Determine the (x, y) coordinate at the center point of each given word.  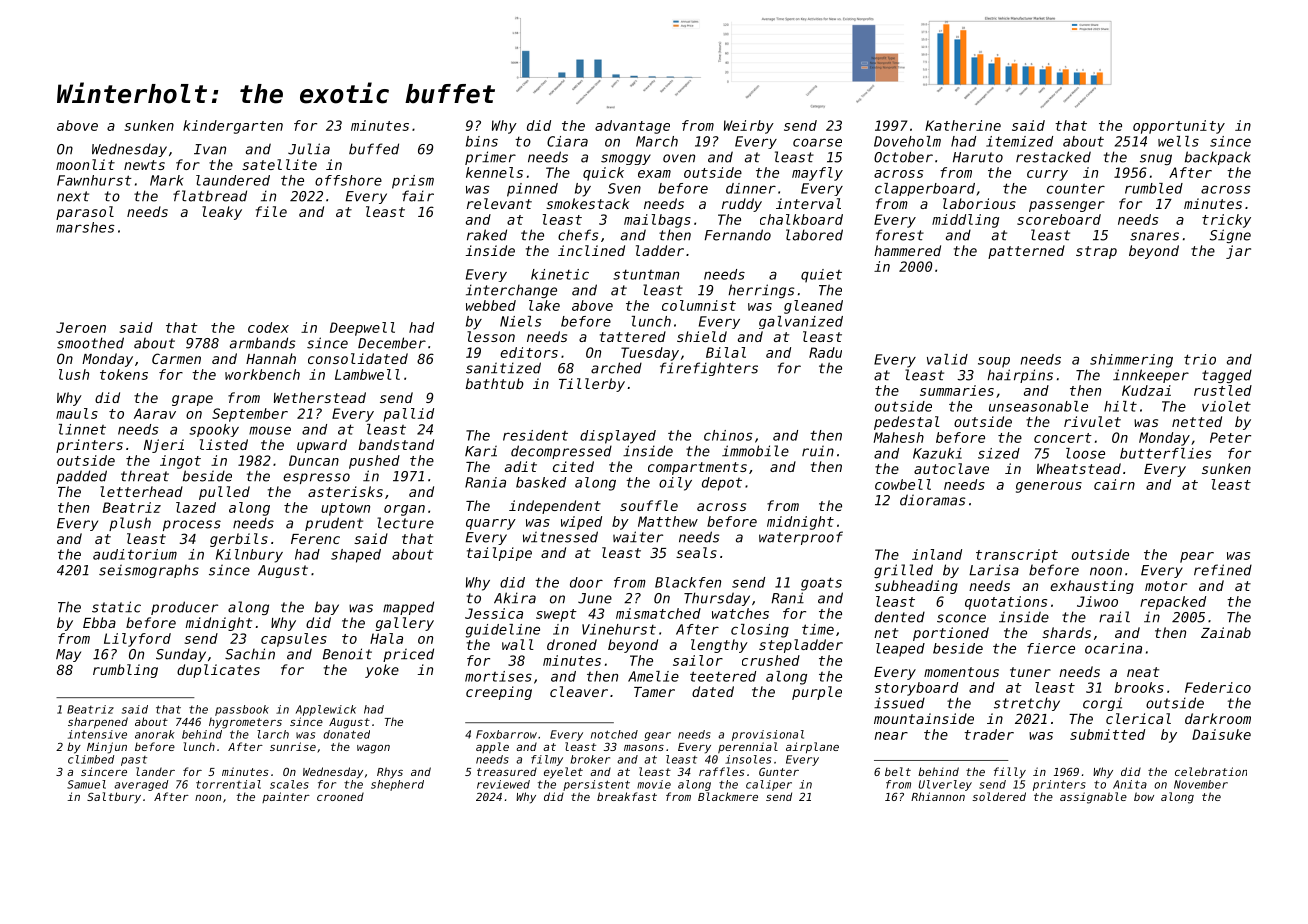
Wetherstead (320, 397)
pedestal (907, 423)
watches (740, 613)
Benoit (347, 654)
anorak (155, 734)
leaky (222, 213)
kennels (494, 172)
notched (614, 734)
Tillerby (592, 385)
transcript (1017, 556)
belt (898, 771)
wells (1178, 141)
